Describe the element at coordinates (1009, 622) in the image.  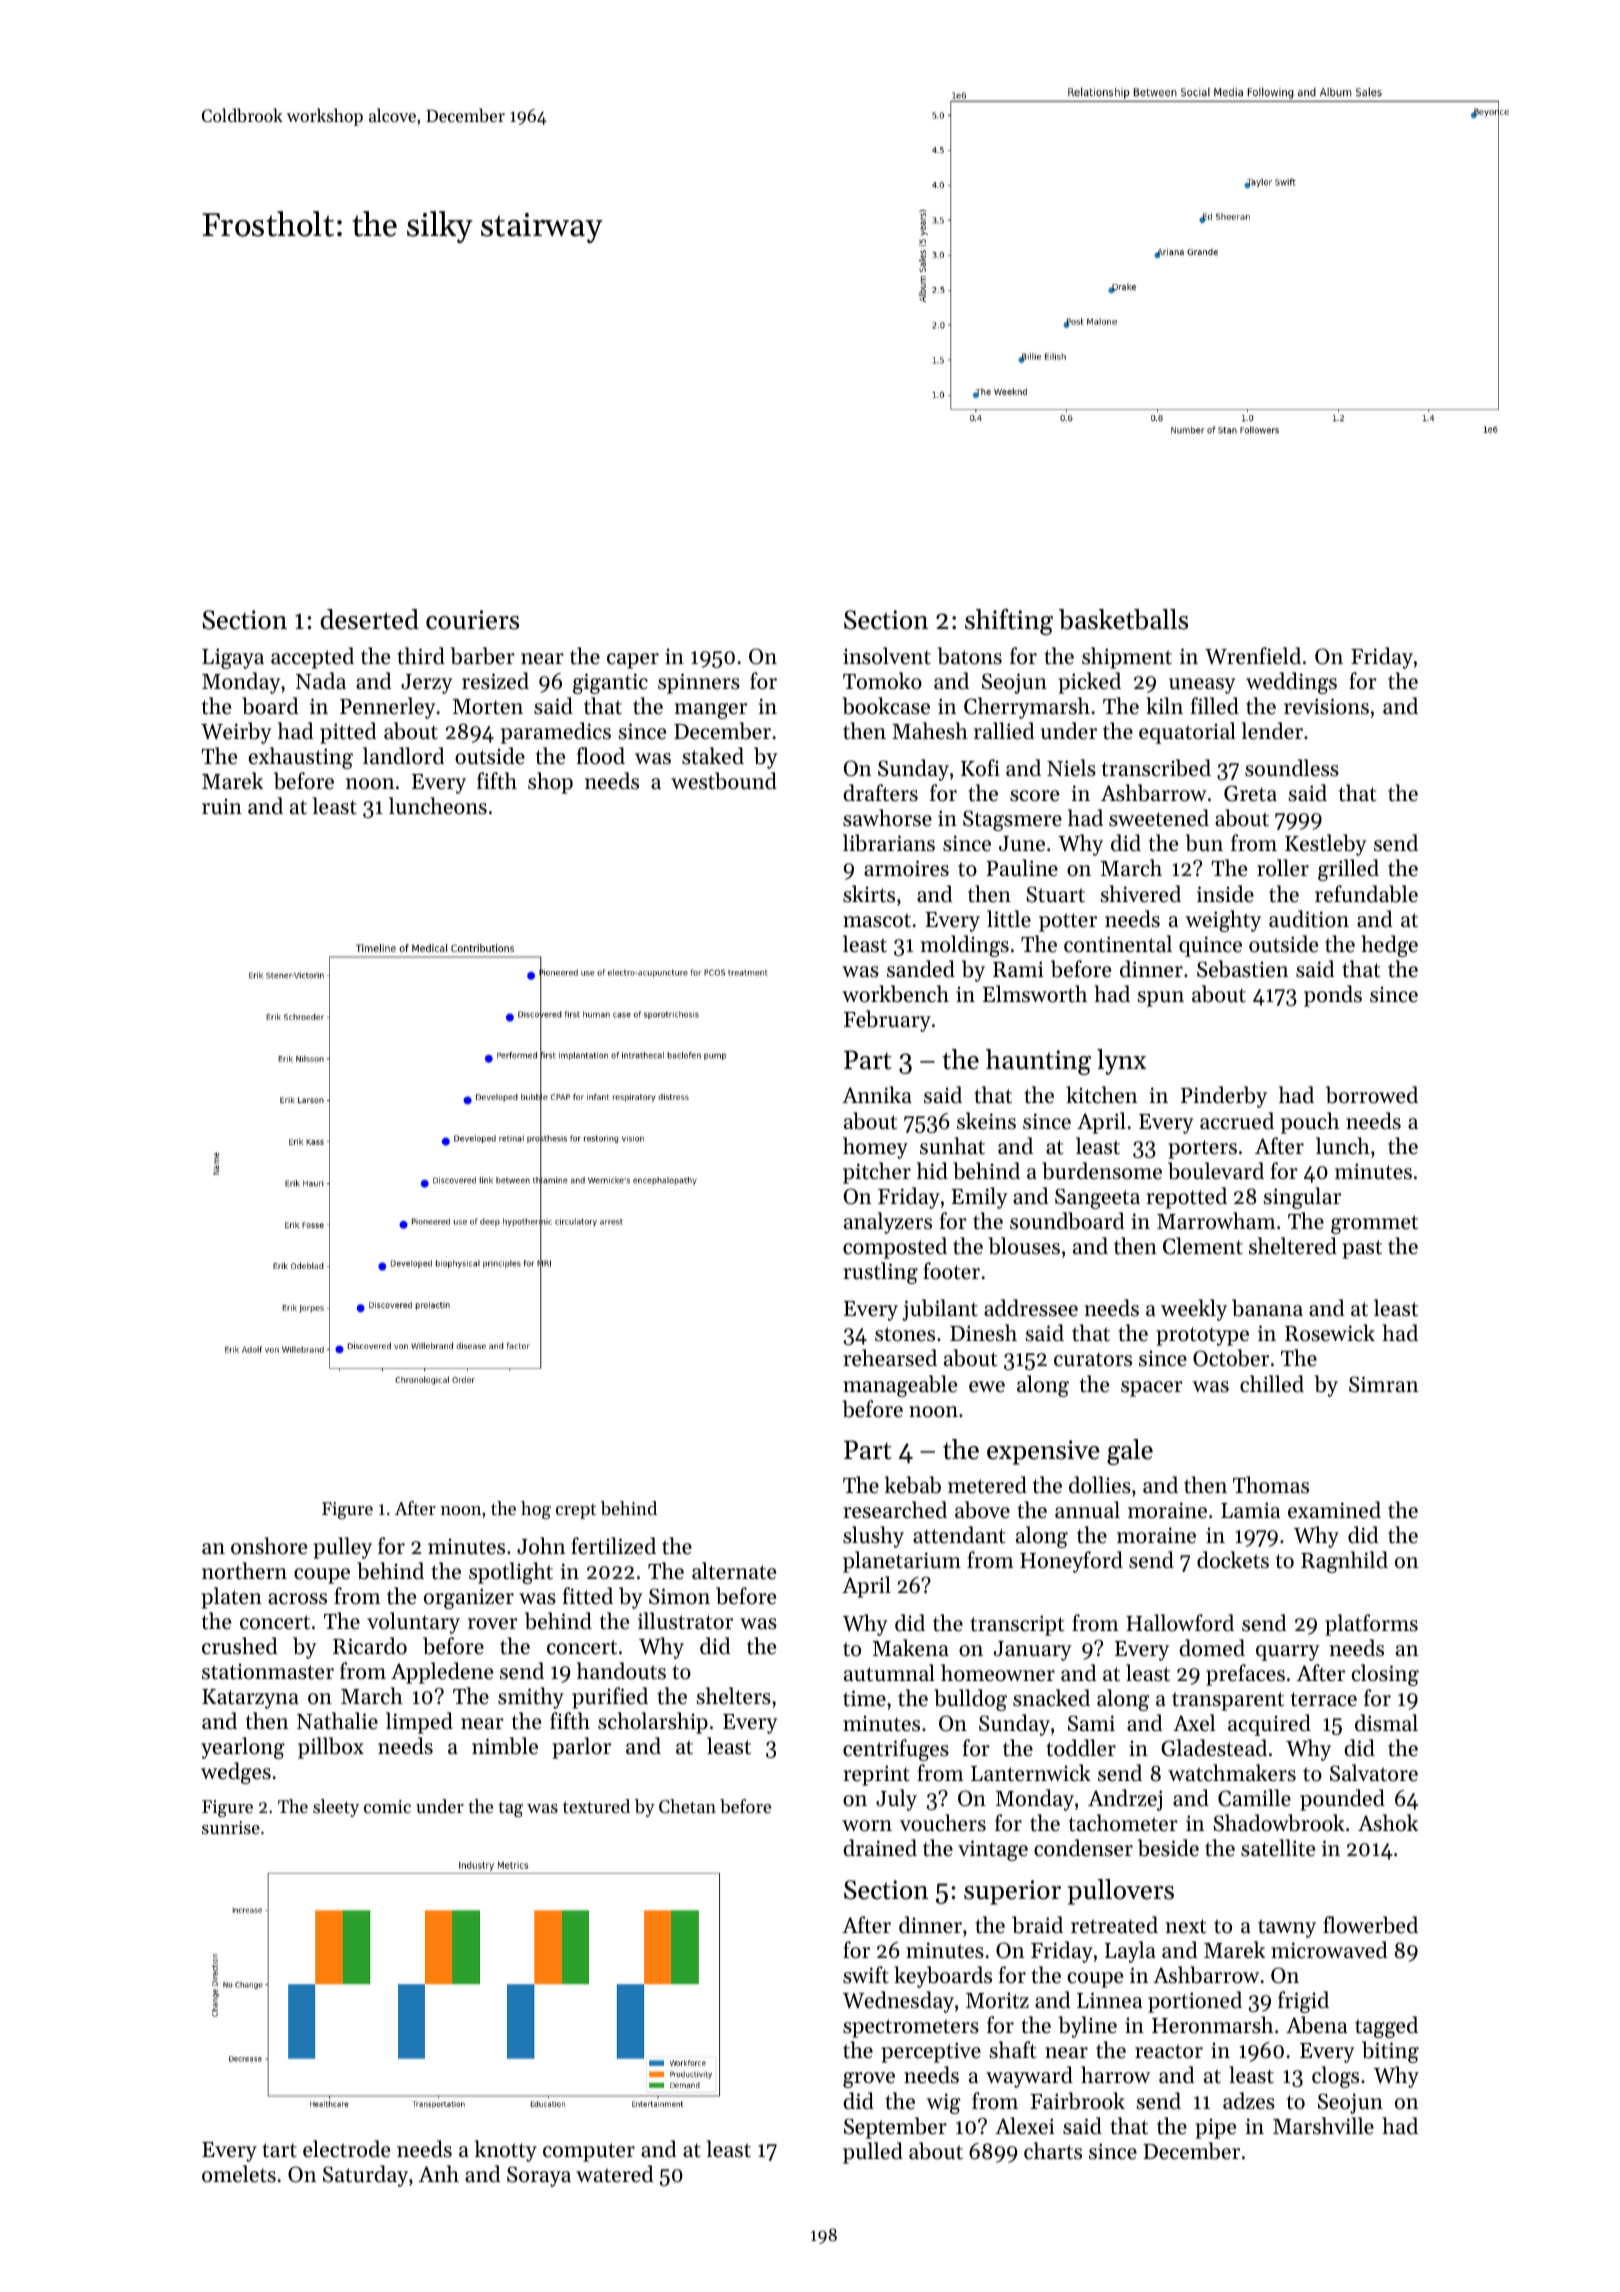
I see `shifting` at that location.
